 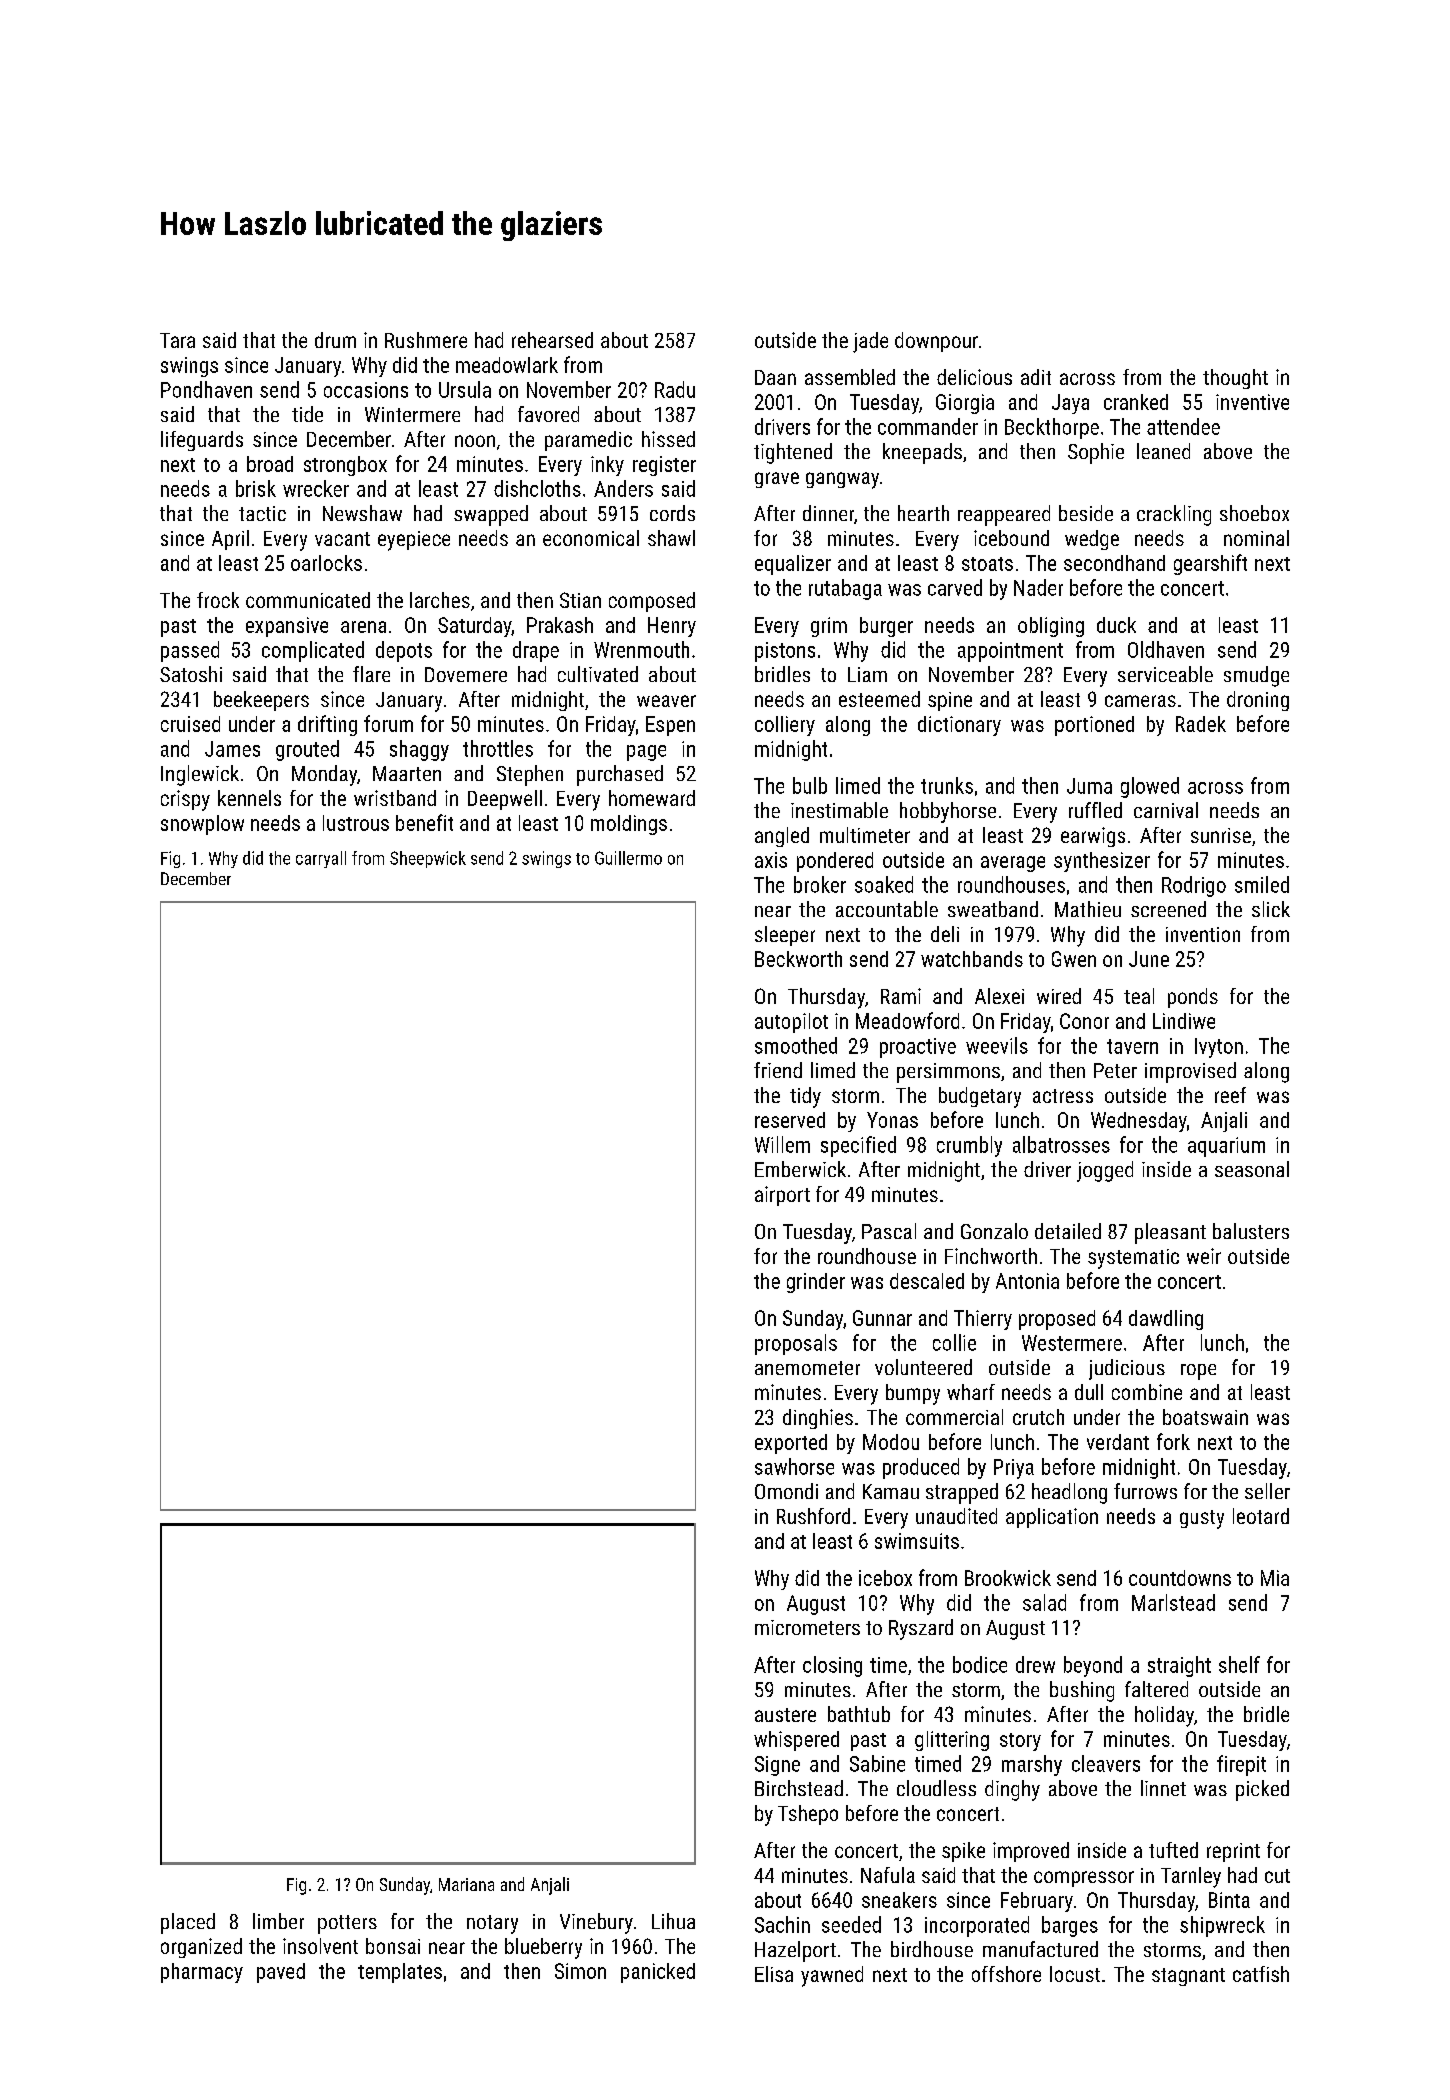 What do you see at coordinates (796, 1344) in the page?
I see `proposals` at bounding box center [796, 1344].
